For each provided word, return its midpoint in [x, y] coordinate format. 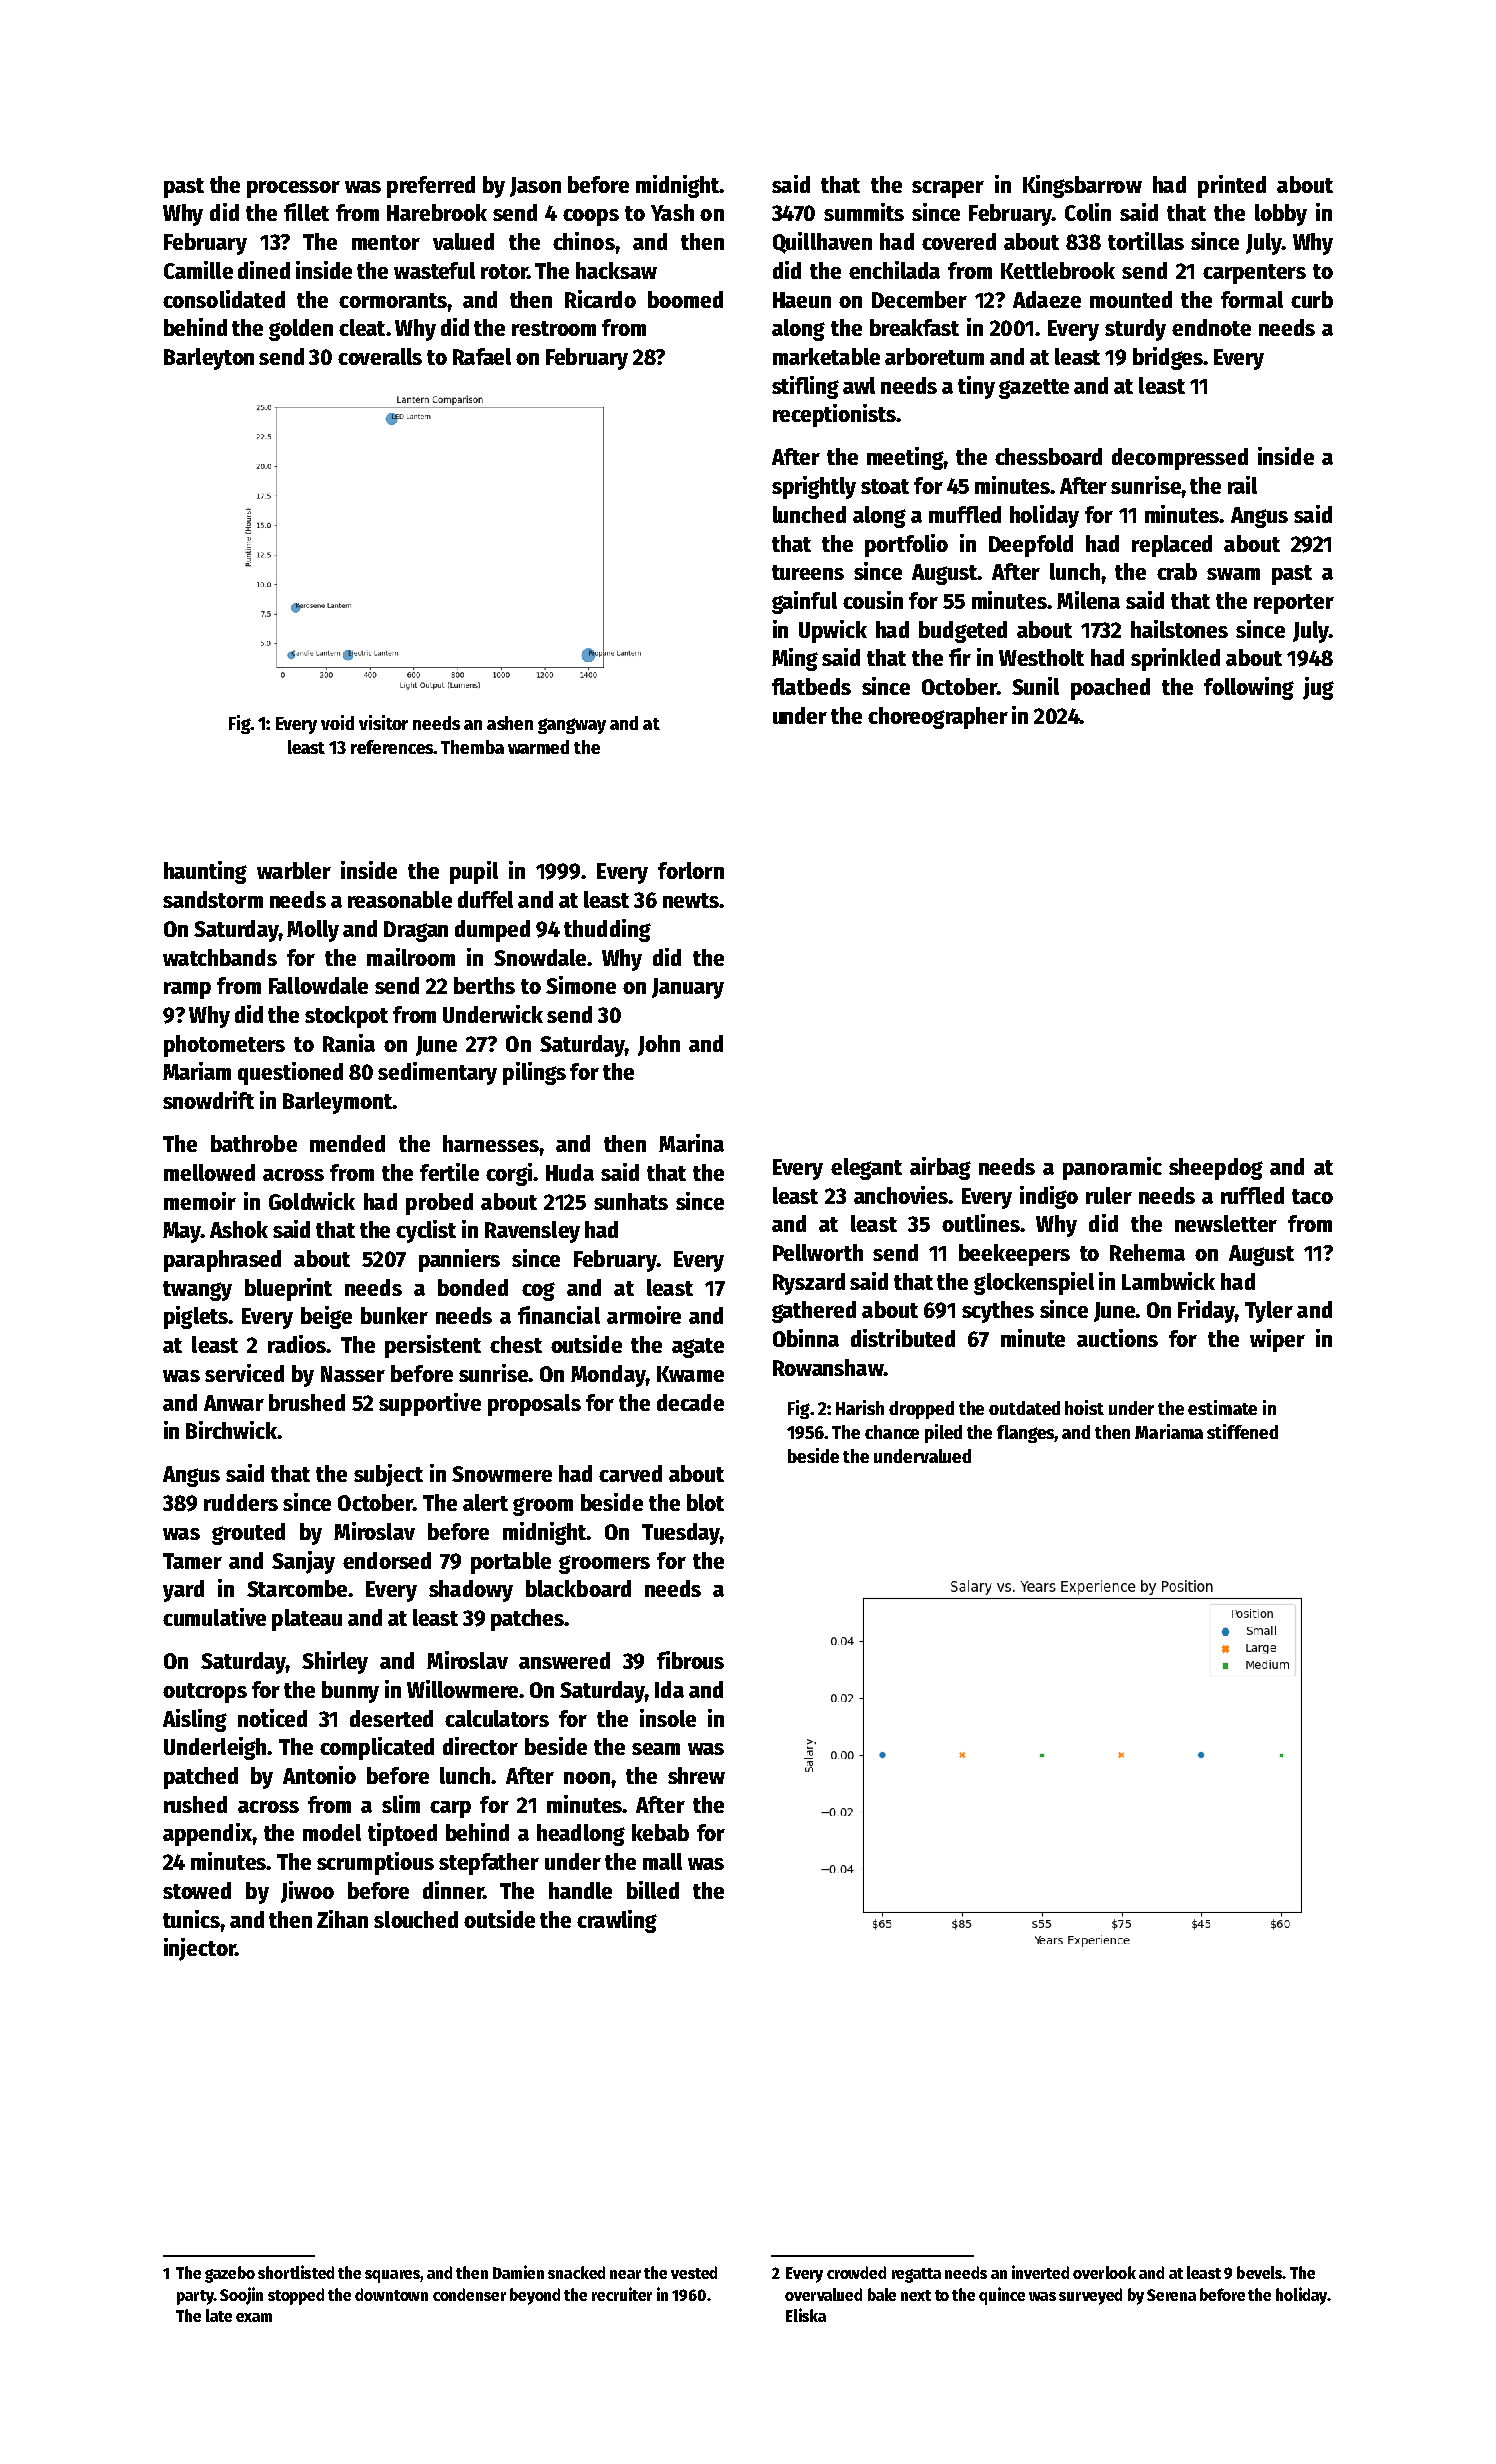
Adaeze [1047, 299]
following [1249, 688]
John [659, 1045]
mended [347, 1143]
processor [293, 189]
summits [864, 212]
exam [254, 2317]
